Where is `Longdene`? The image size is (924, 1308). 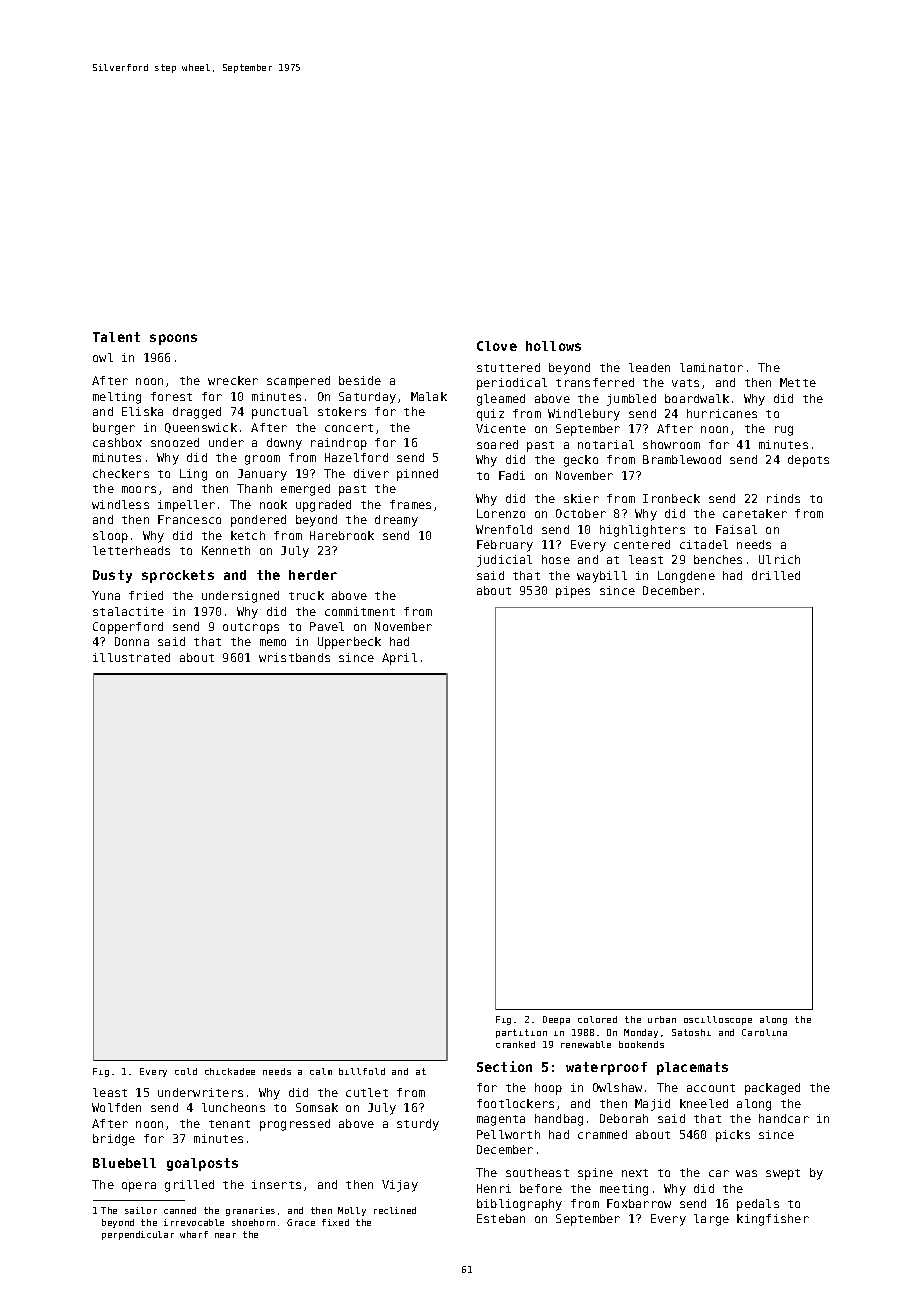
Longdene is located at coordinates (686, 577).
